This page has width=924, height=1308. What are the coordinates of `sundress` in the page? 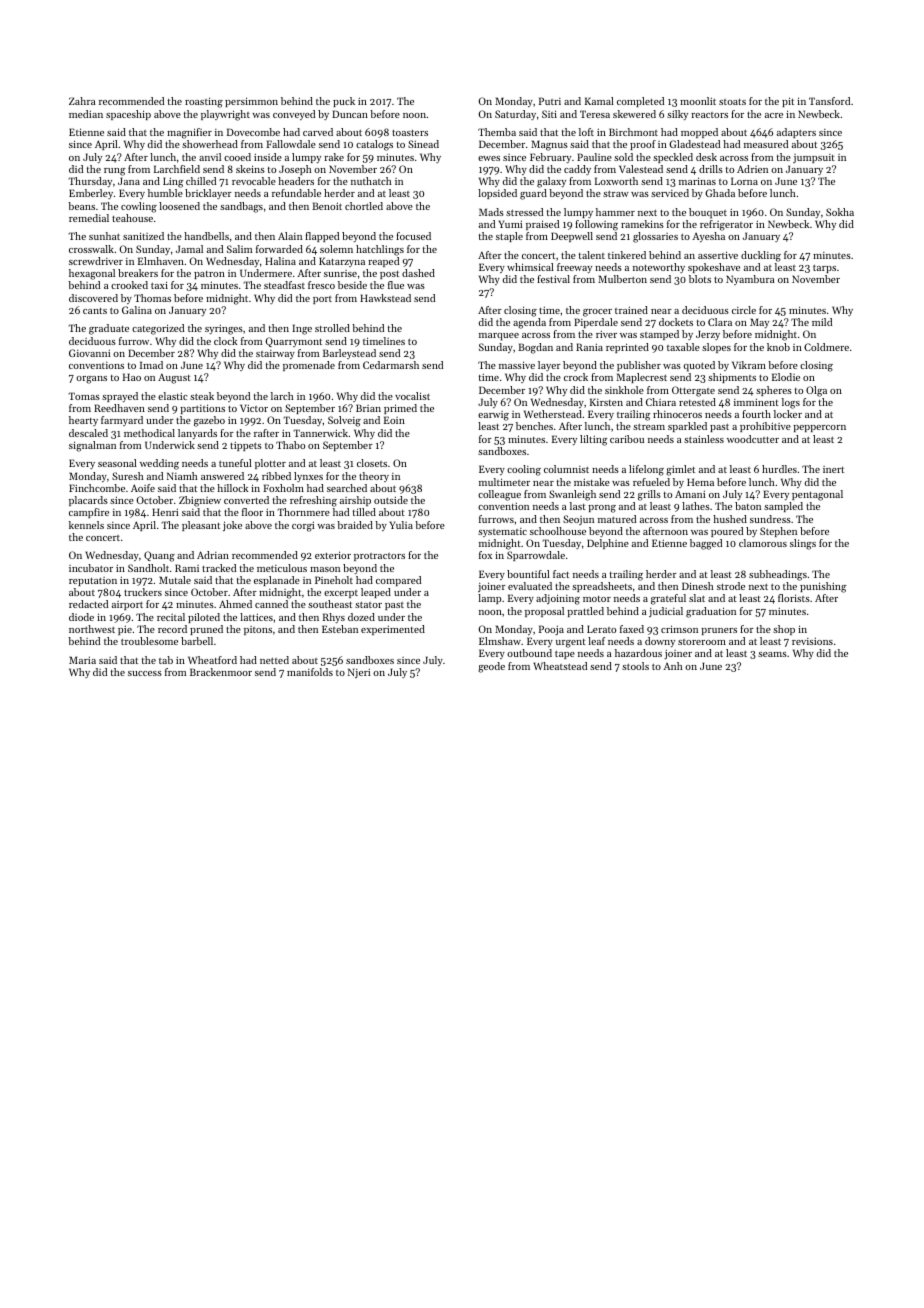 It's located at (770, 519).
